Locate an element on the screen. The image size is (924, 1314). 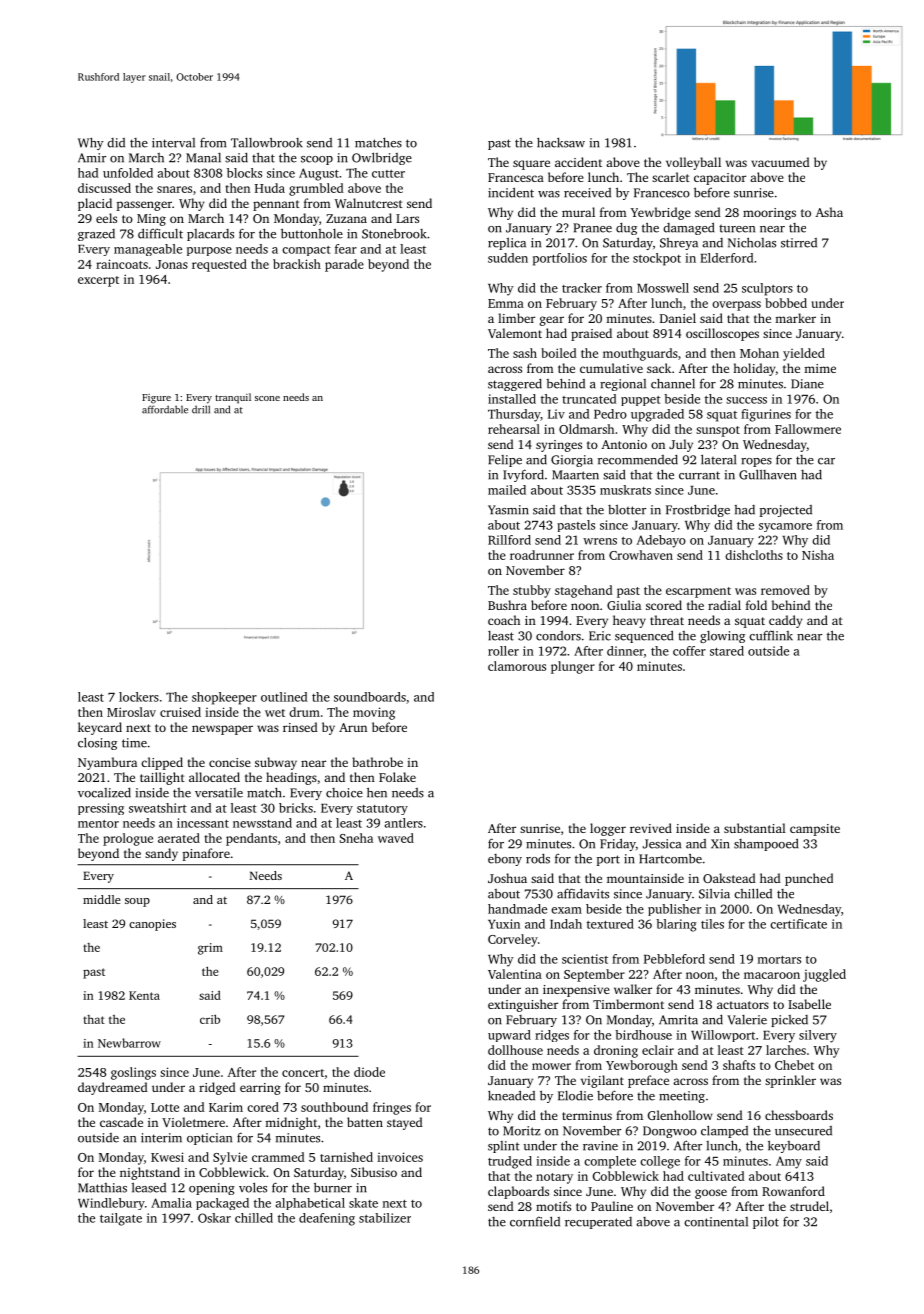
Tallowbrook is located at coordinates (266, 142).
